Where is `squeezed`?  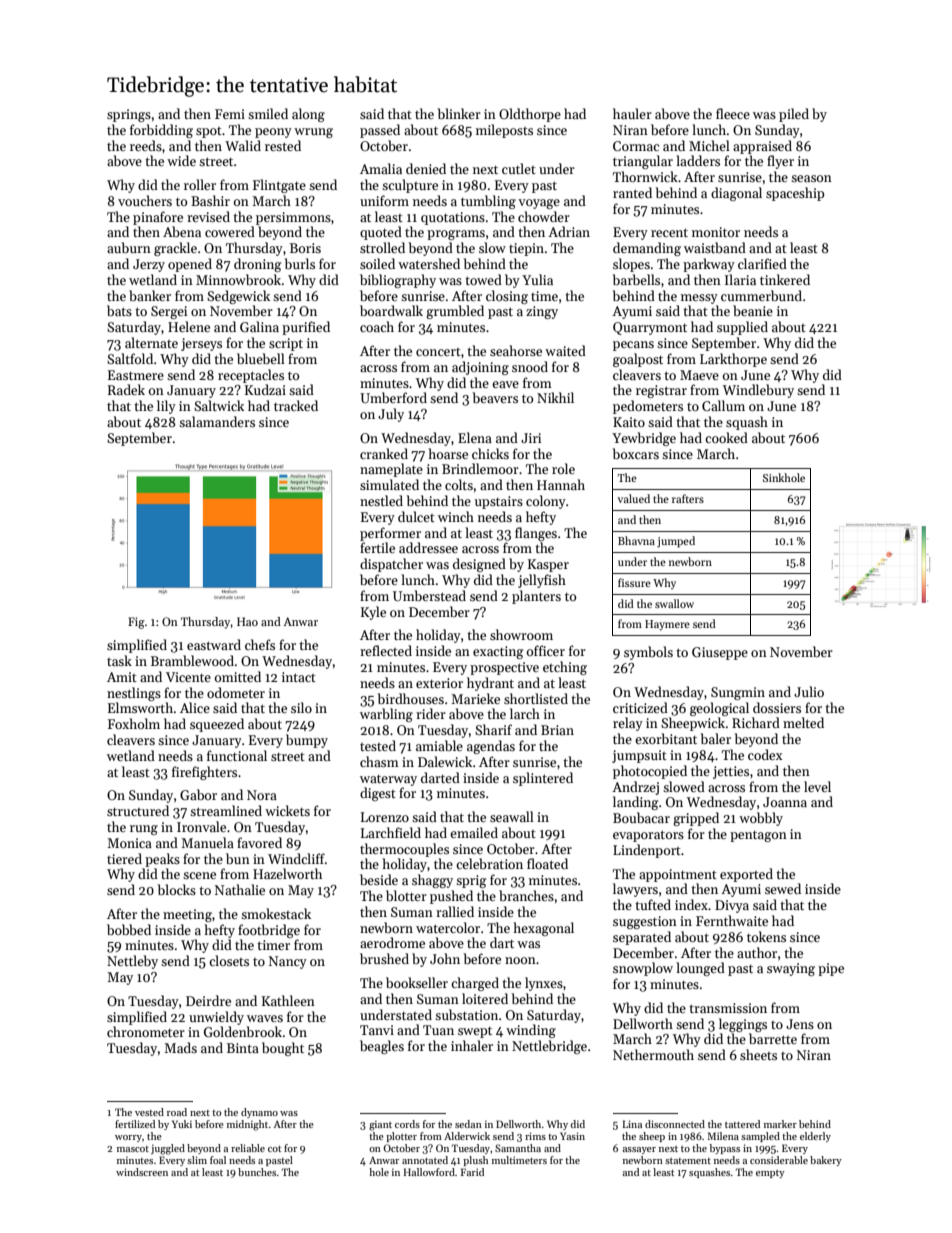
squeezed is located at coordinates (217, 725).
